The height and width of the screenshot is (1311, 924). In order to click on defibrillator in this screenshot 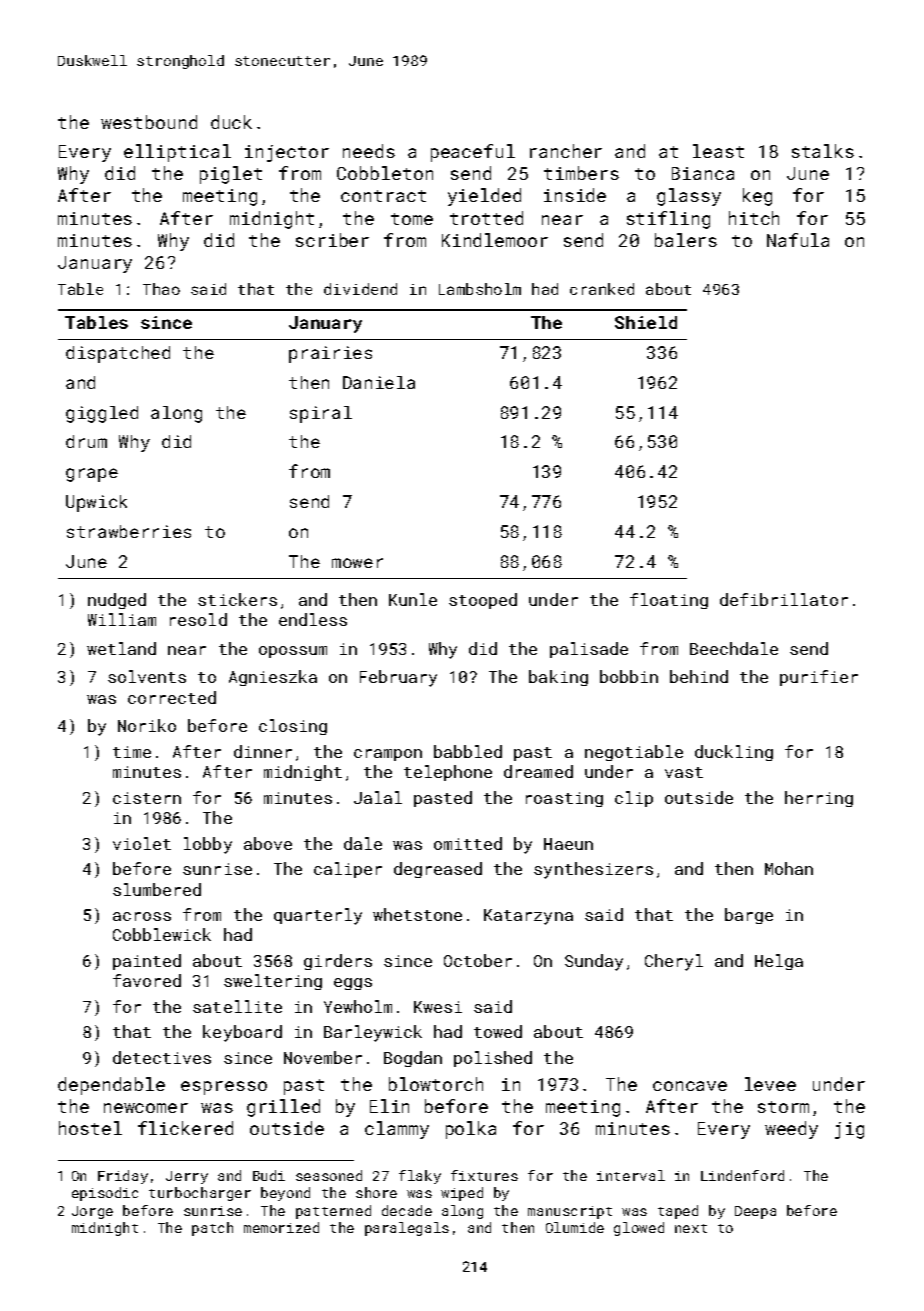, I will do `click(784, 599)`.
